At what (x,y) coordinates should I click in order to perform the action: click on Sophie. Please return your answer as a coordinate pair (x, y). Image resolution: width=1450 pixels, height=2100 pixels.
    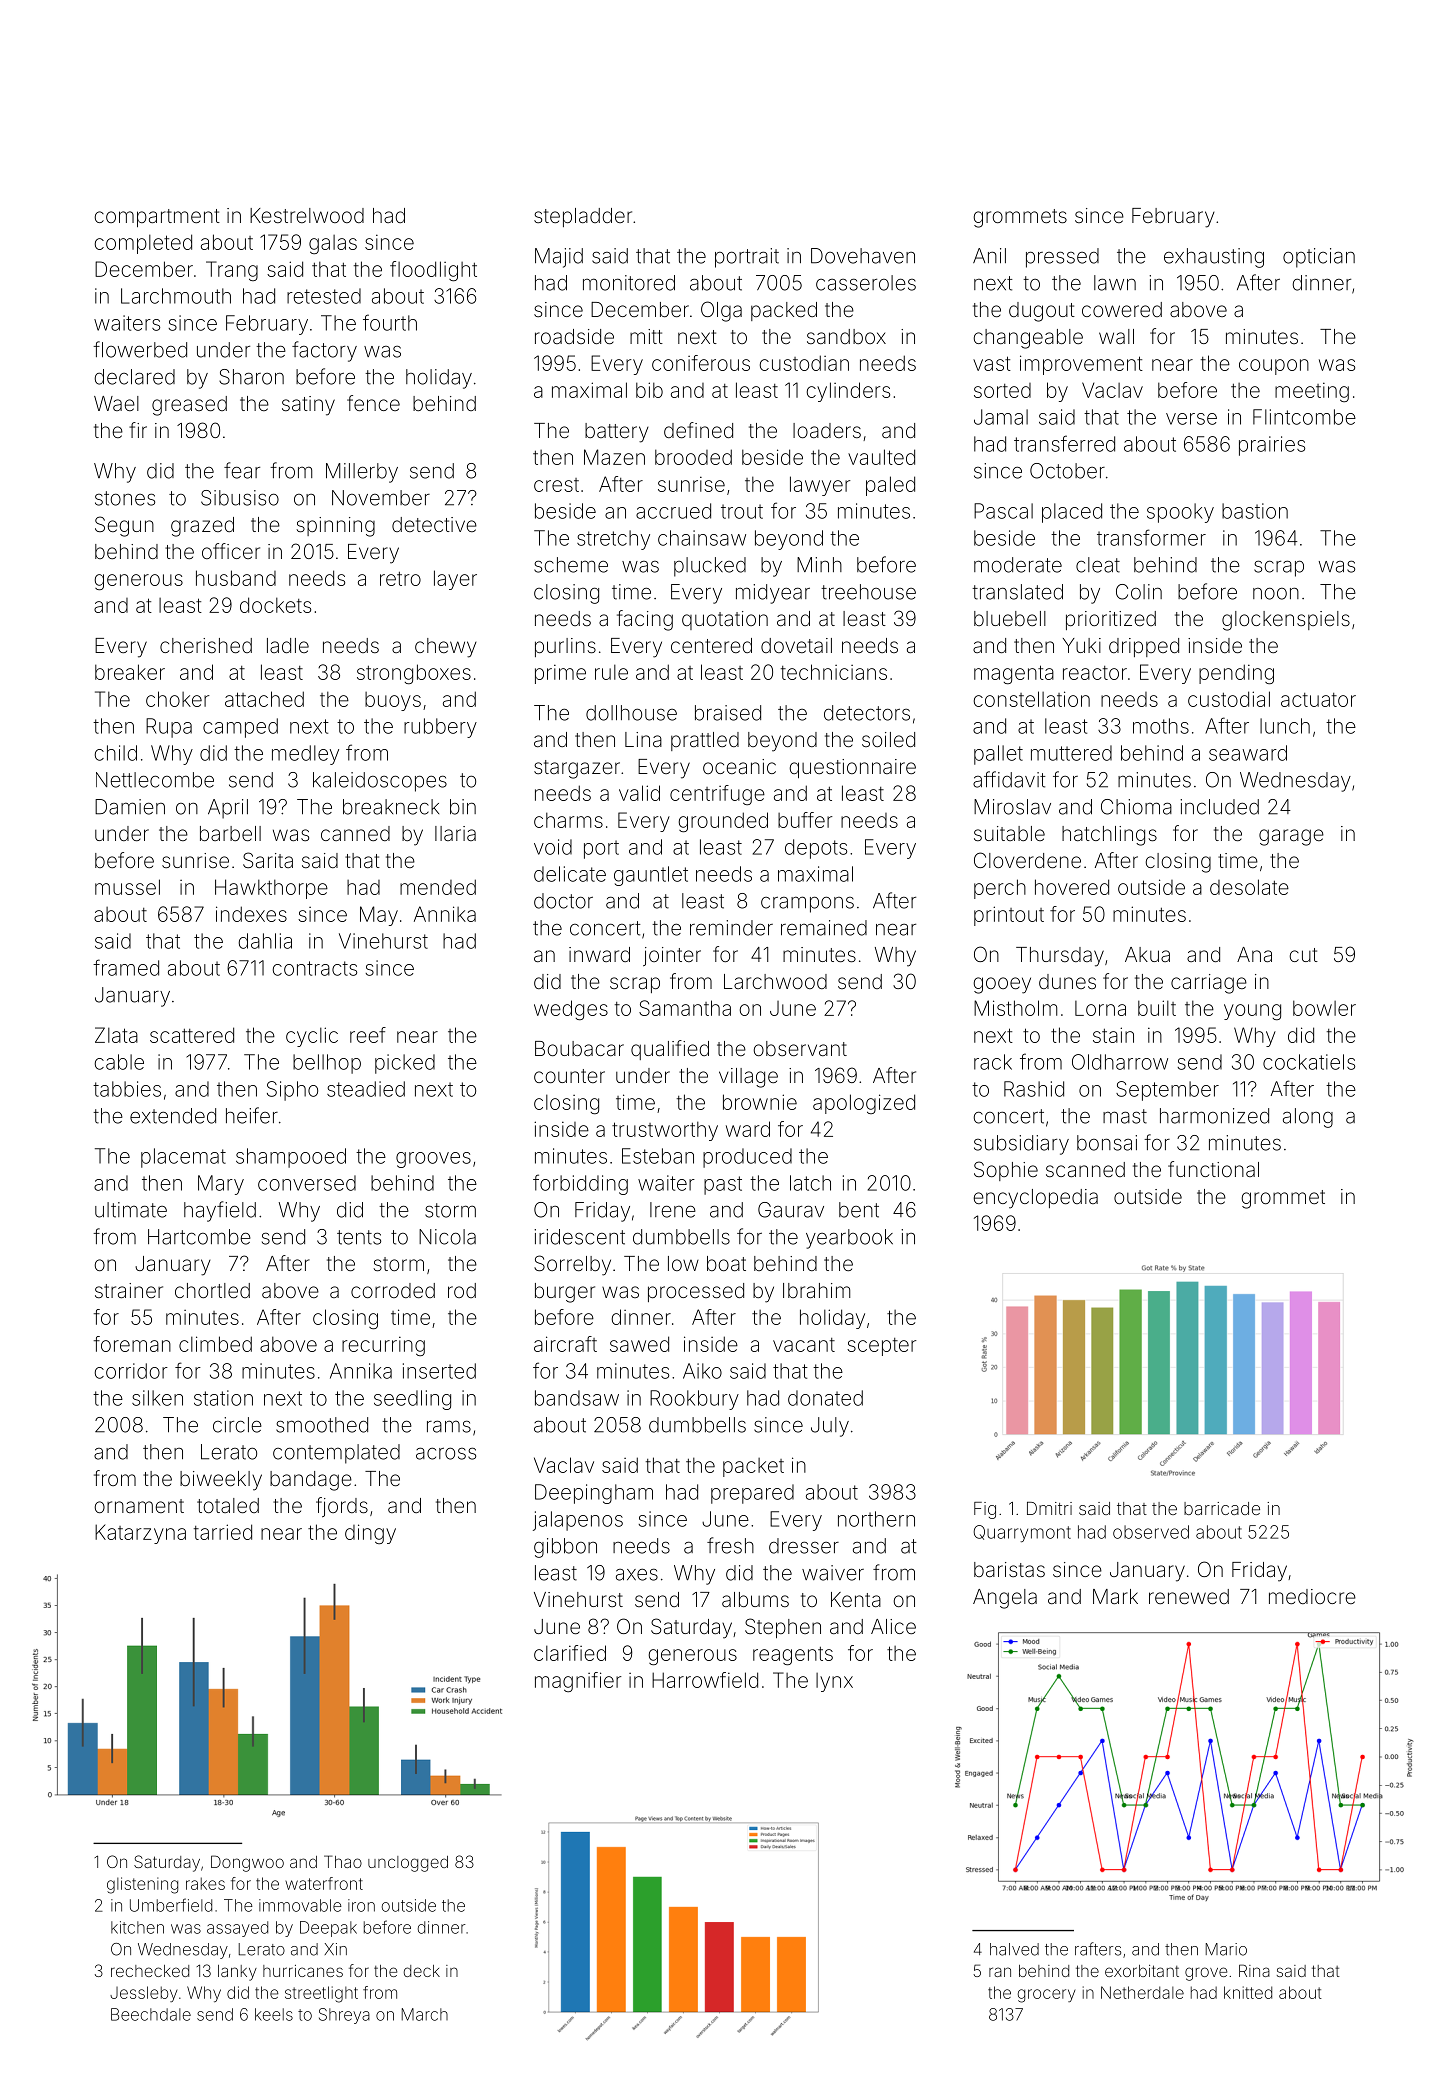
    Looking at the image, I should click on (1006, 1171).
